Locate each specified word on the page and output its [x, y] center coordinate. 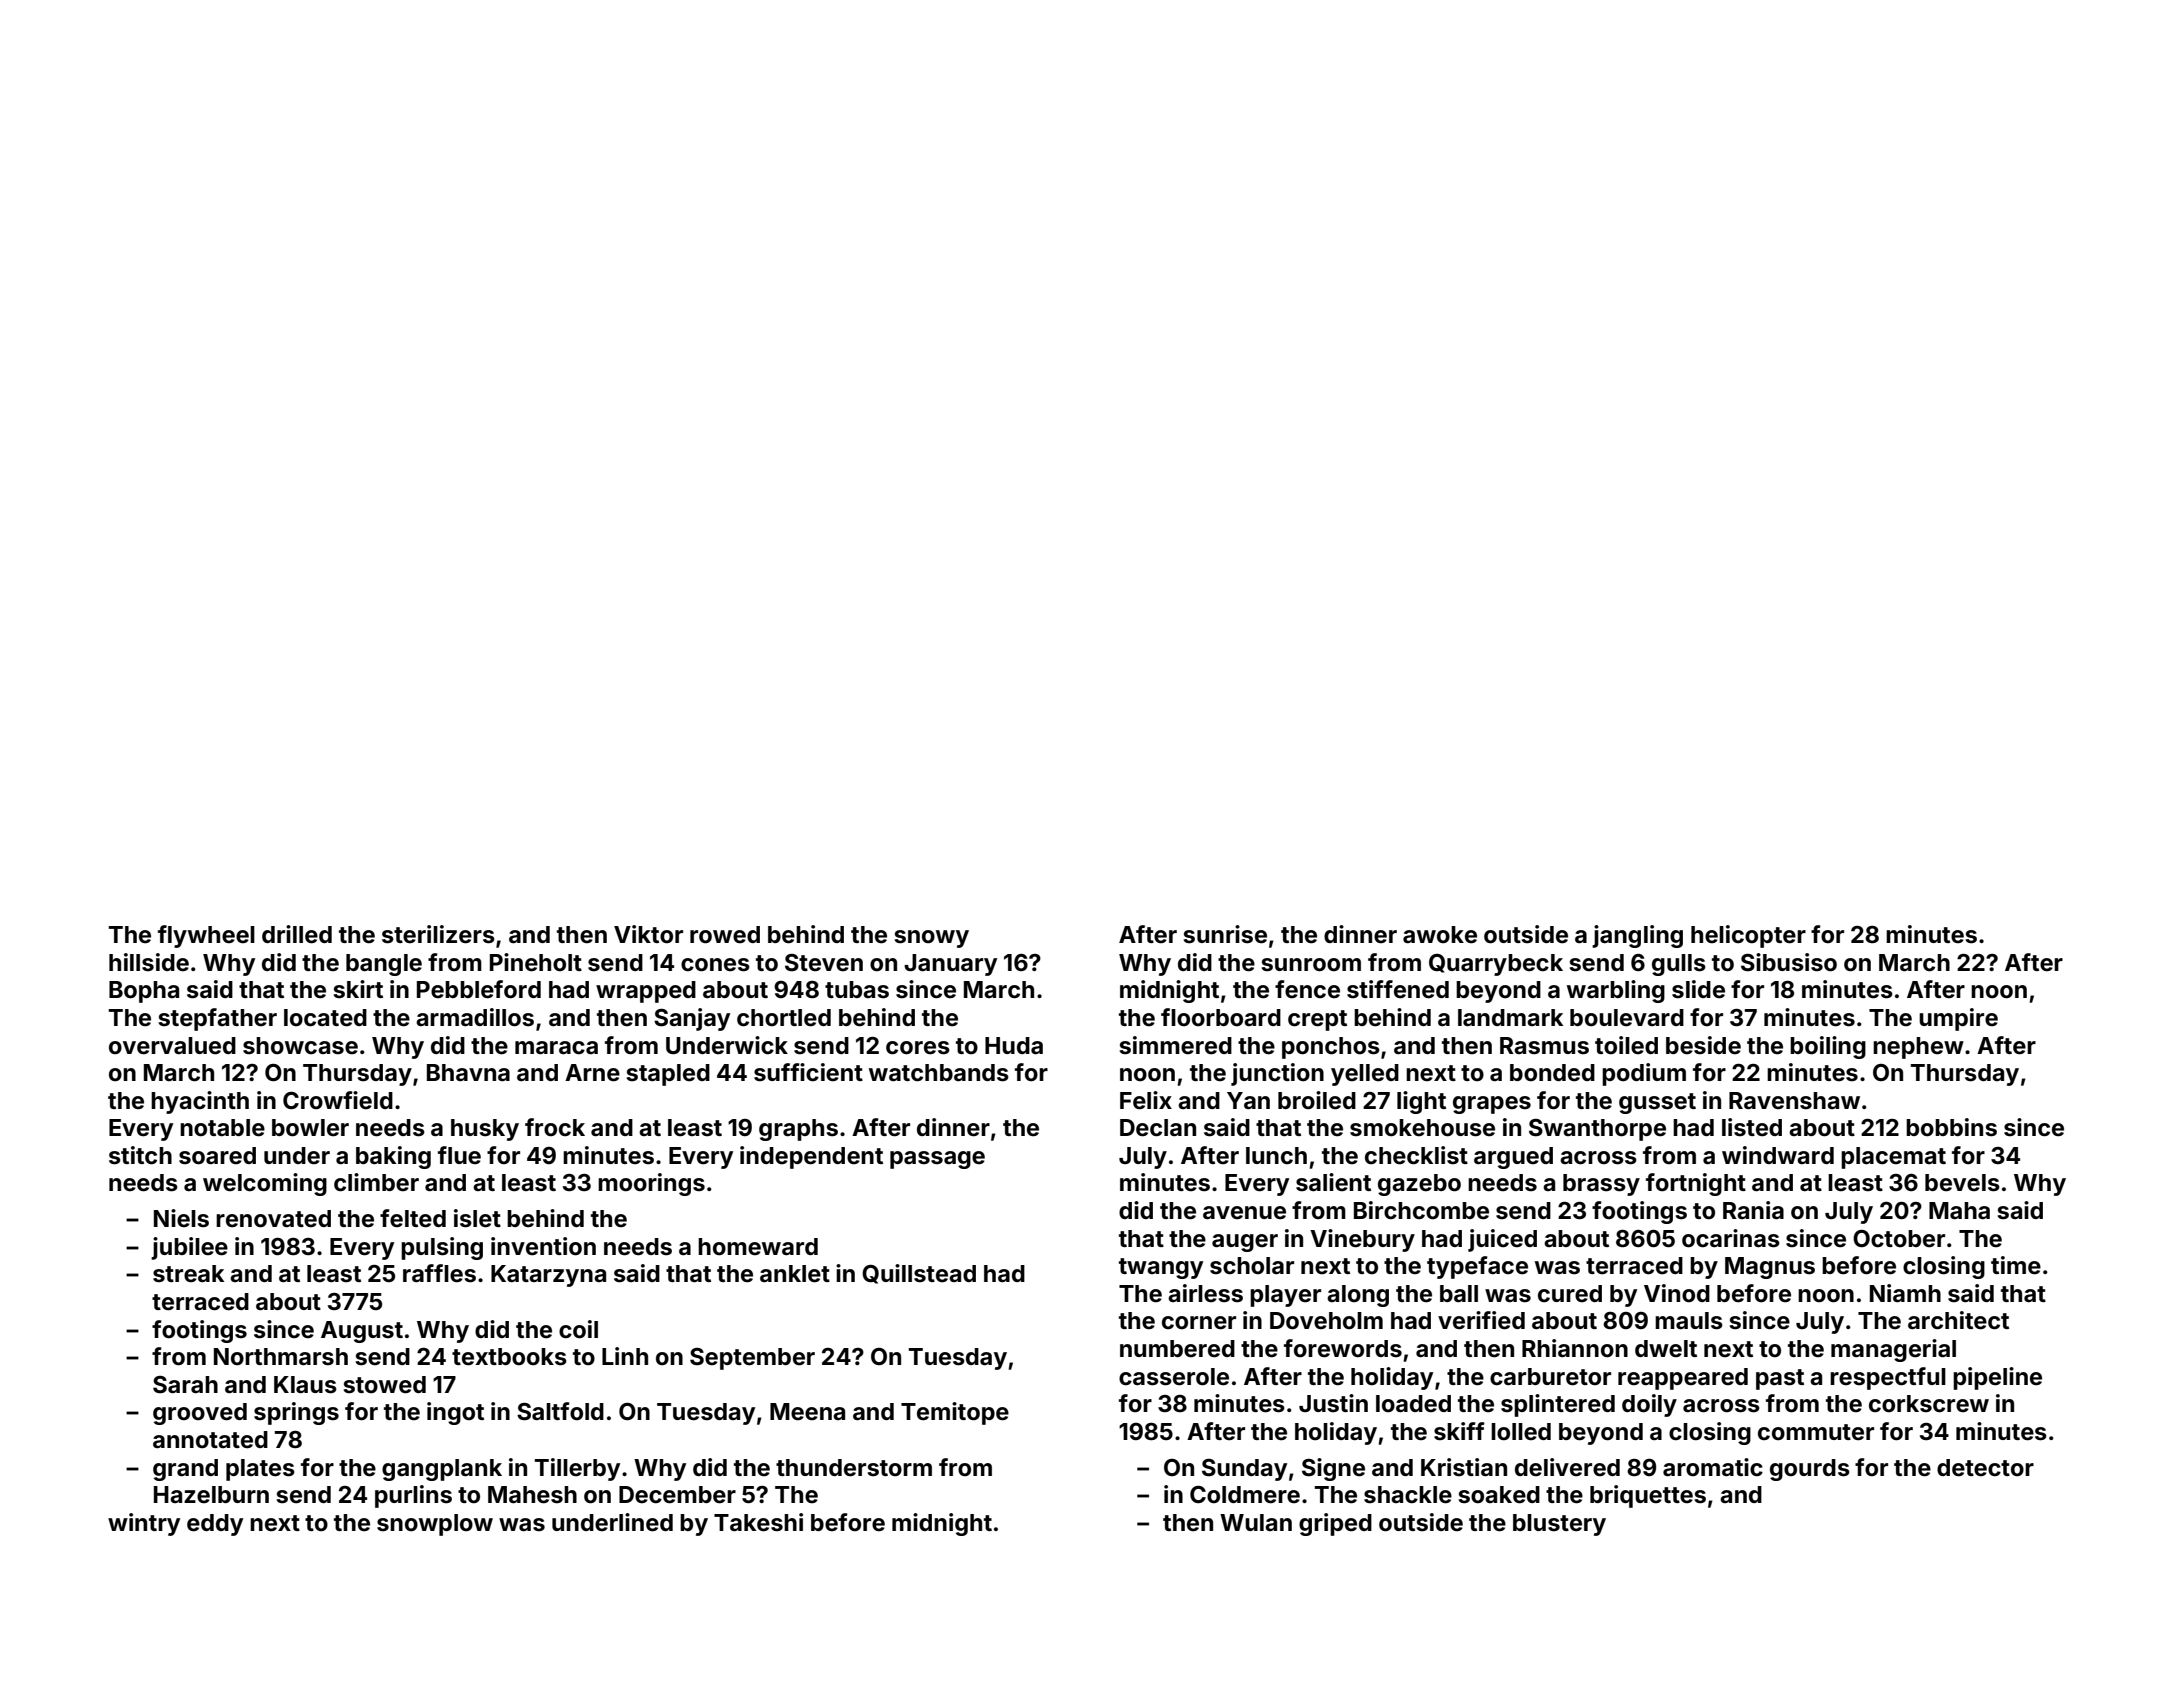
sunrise [1225, 934]
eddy [215, 1525]
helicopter [1748, 936]
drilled [297, 934]
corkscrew [1929, 1404]
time [2016, 1265]
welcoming [265, 1184]
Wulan [1256, 1522]
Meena [807, 1412]
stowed [385, 1385]
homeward [758, 1247]
